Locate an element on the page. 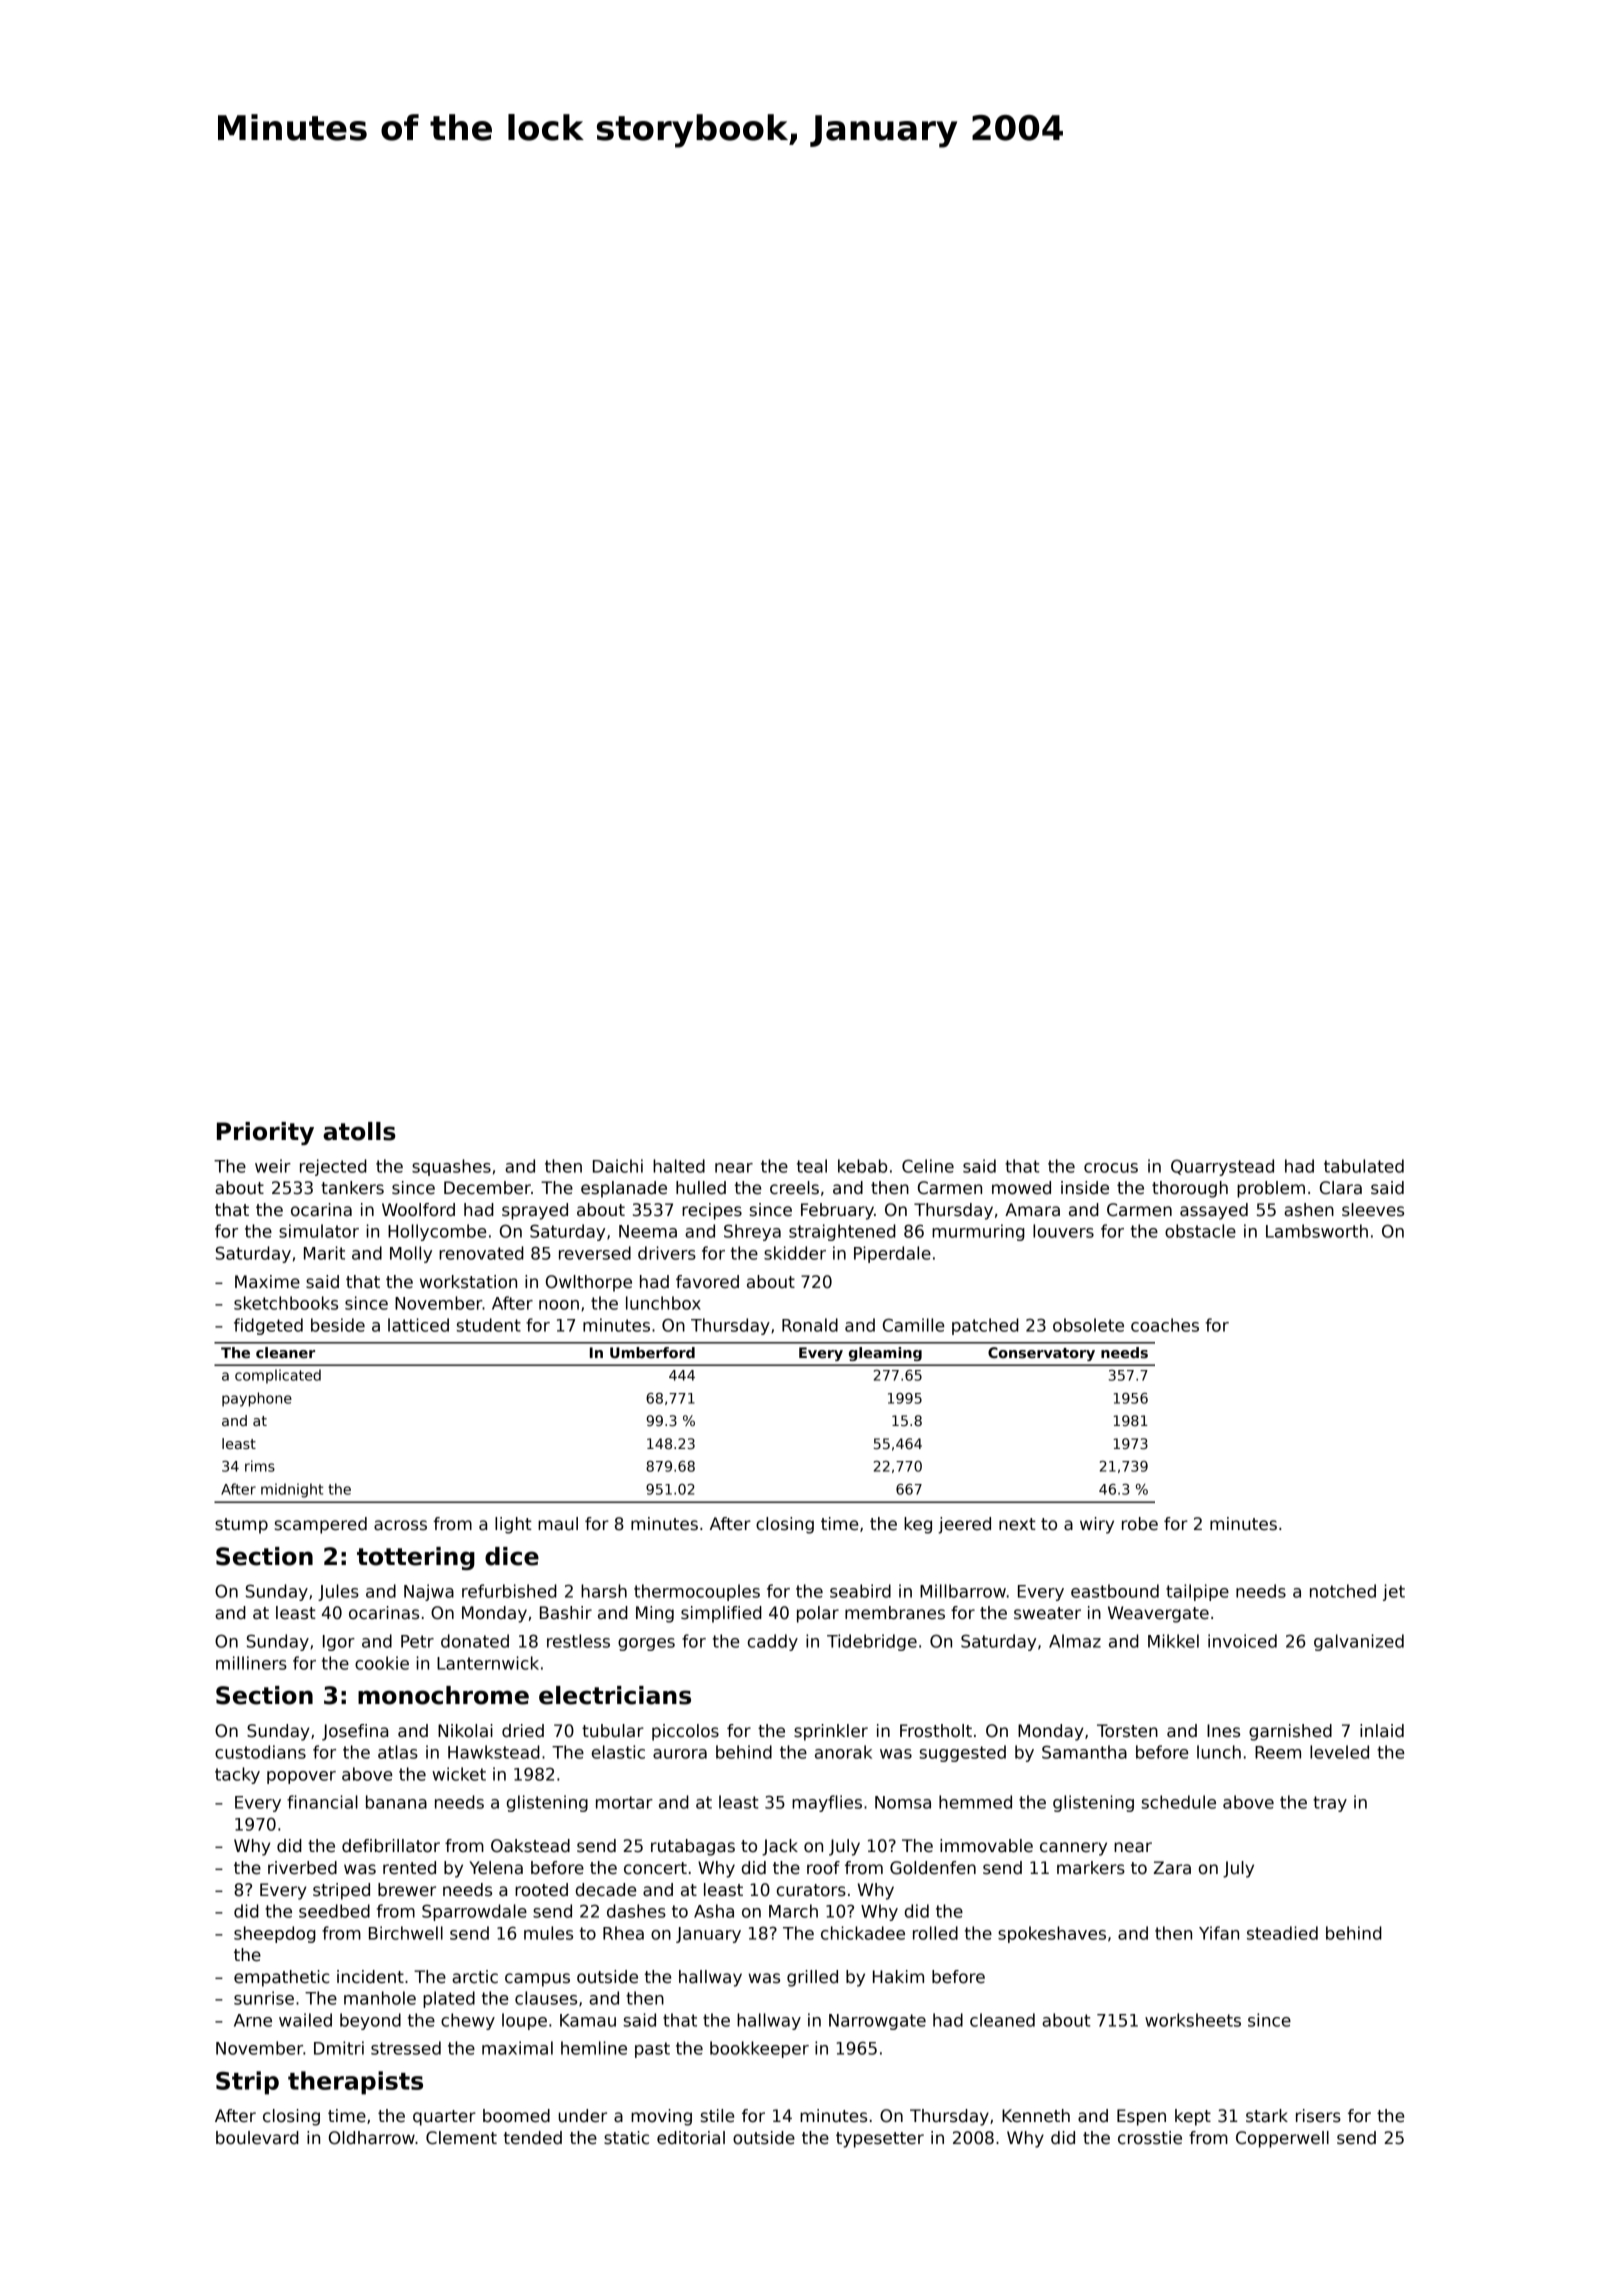 The width and height of the page is (1620, 2292). Camille is located at coordinates (913, 1325).
